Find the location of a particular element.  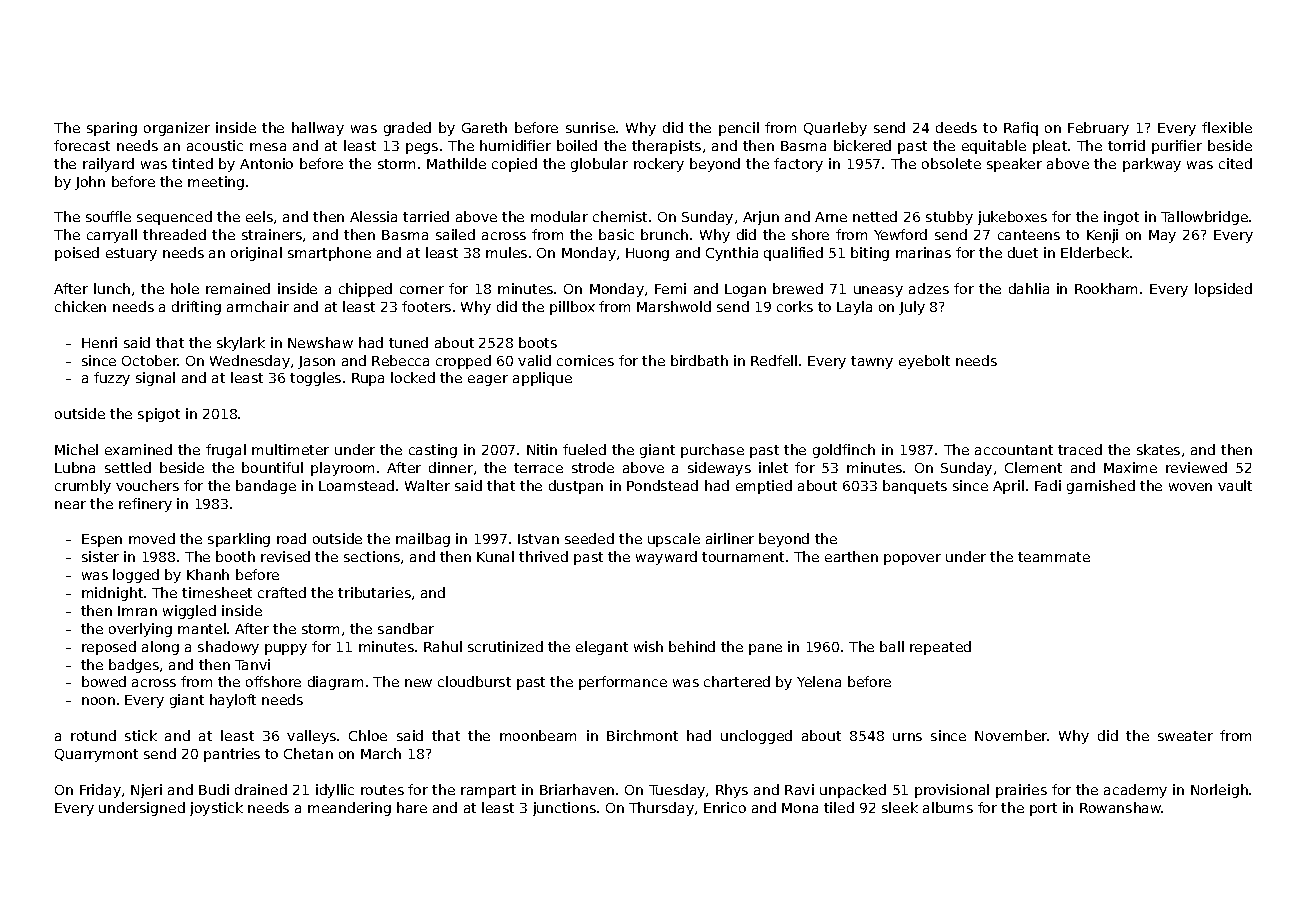

lunch is located at coordinates (112, 288).
